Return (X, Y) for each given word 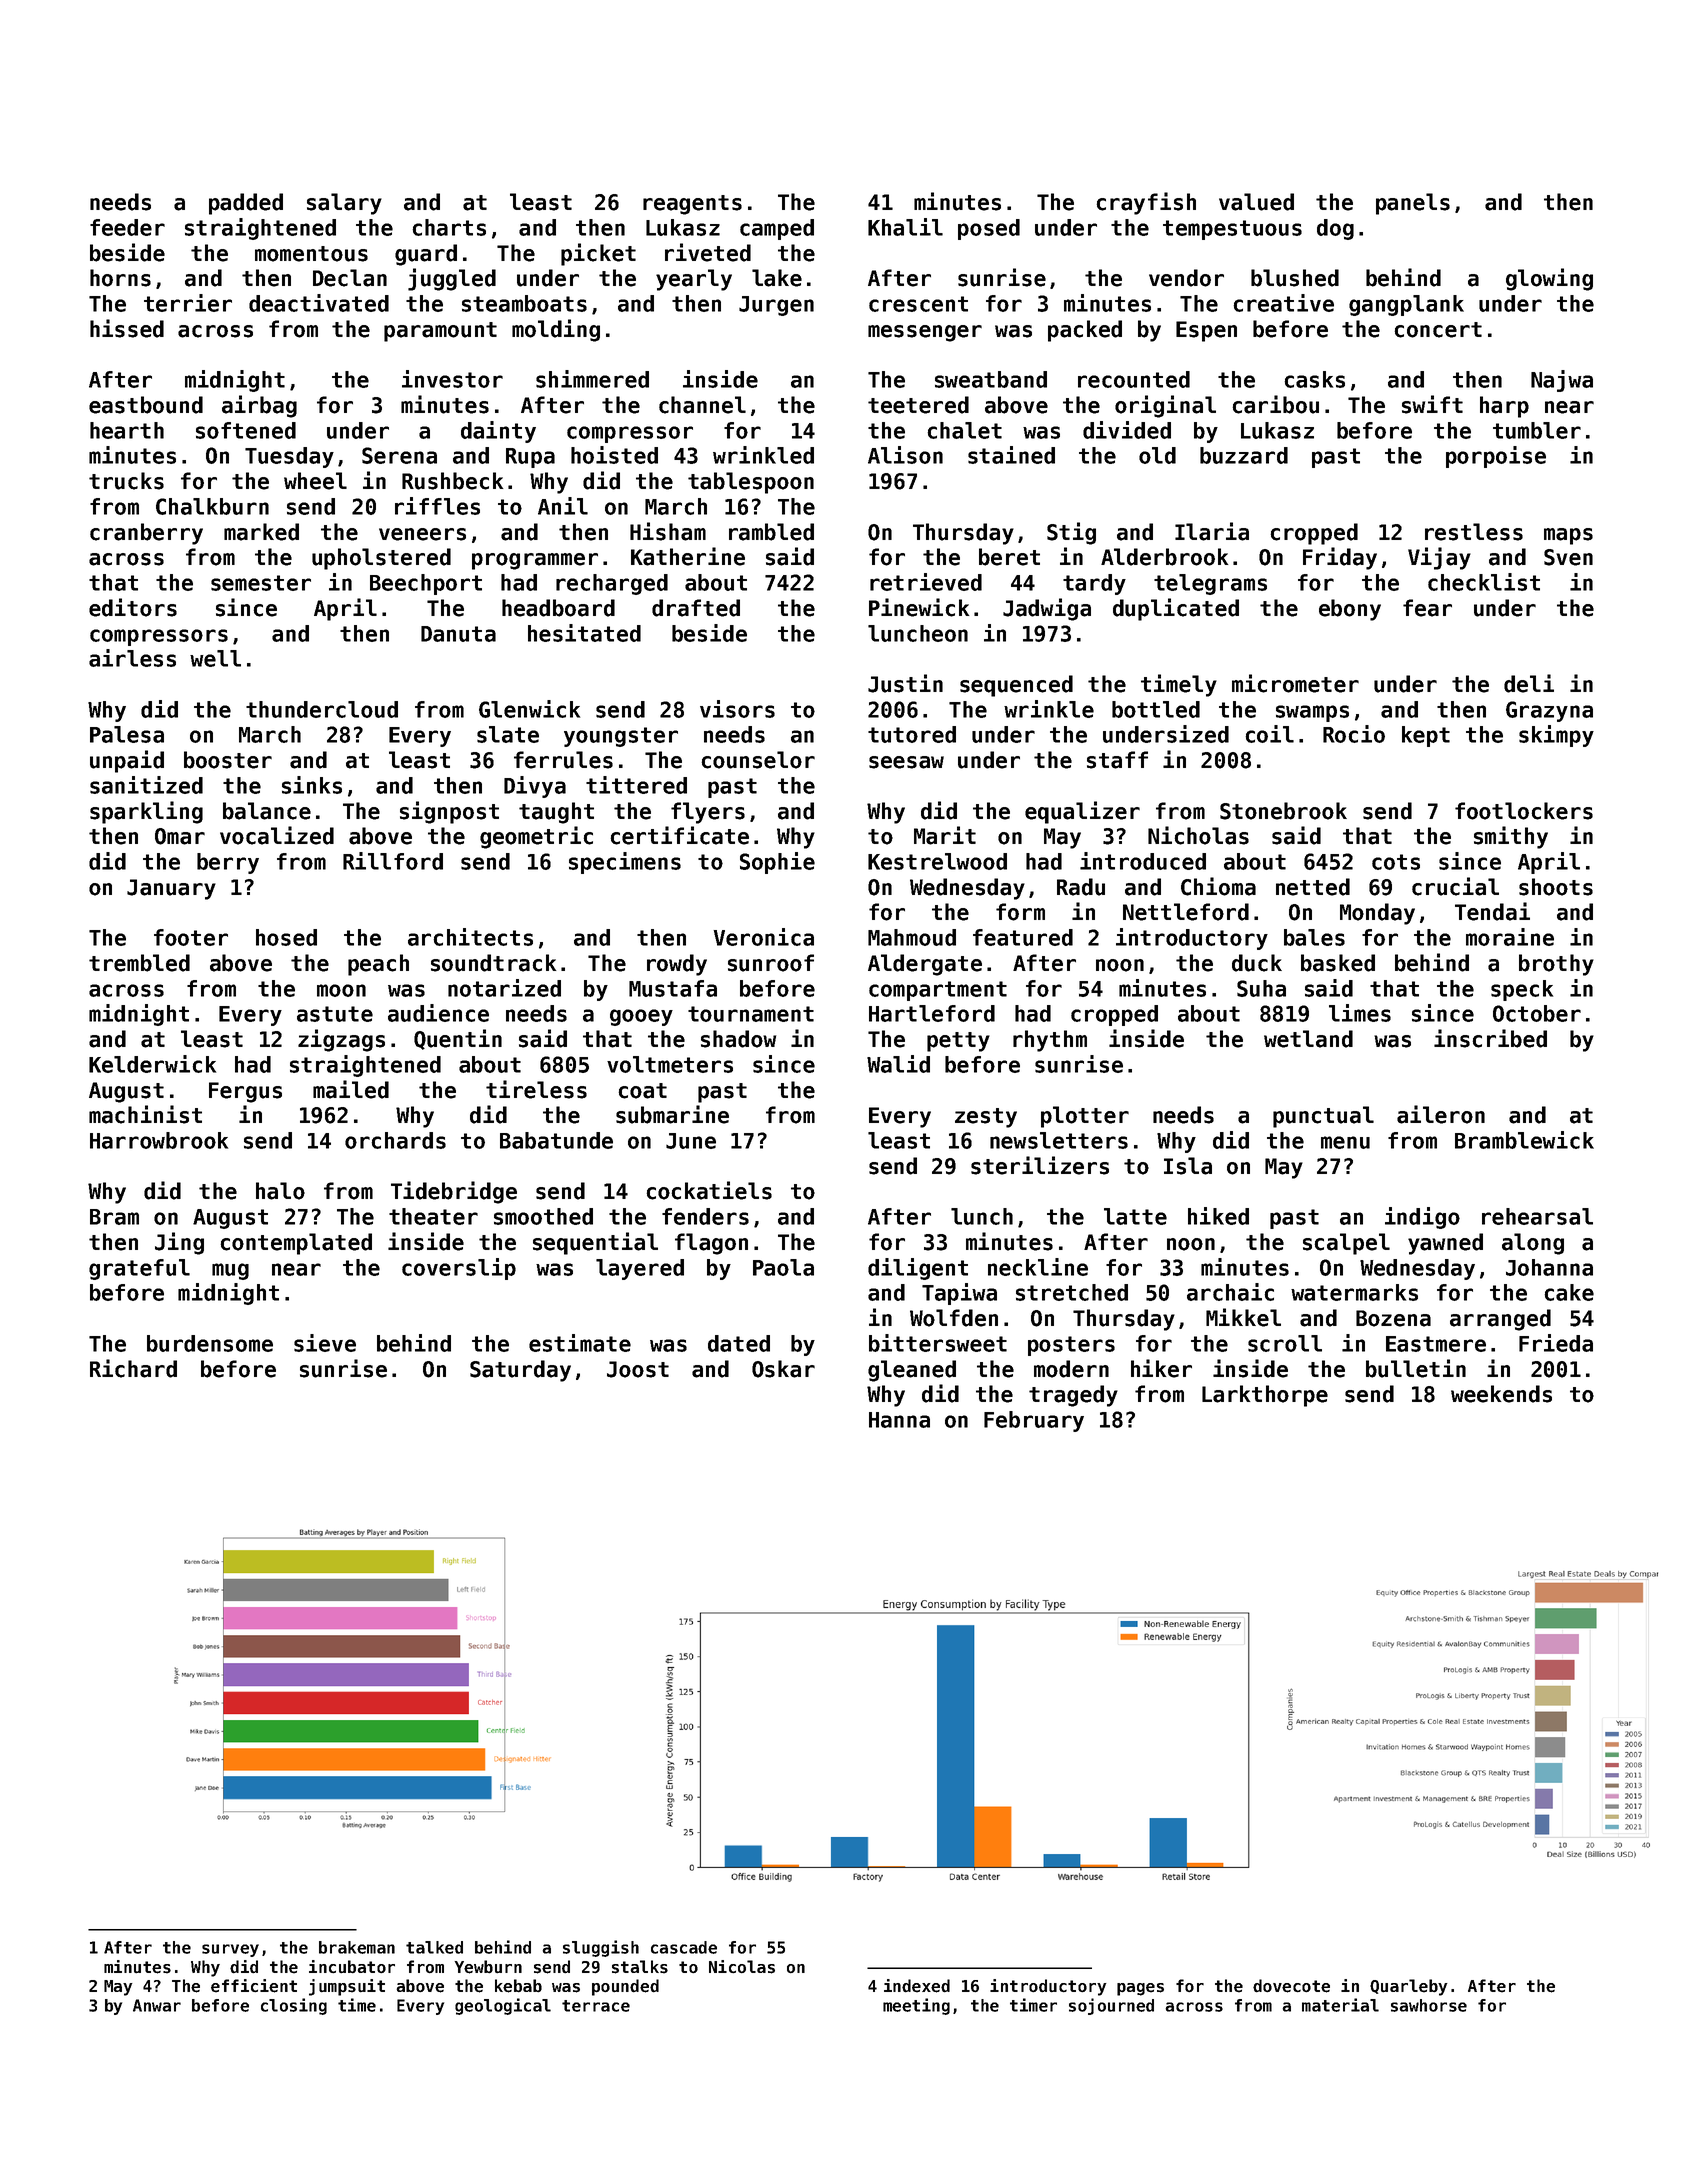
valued (1256, 202)
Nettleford (1186, 912)
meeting (916, 2006)
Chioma (1218, 886)
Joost (638, 1369)
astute (335, 1014)
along (1533, 1244)
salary (344, 204)
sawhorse (1429, 2005)
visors (737, 709)
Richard (133, 1368)
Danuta (458, 634)
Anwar (157, 2005)
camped (777, 229)
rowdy (677, 965)
